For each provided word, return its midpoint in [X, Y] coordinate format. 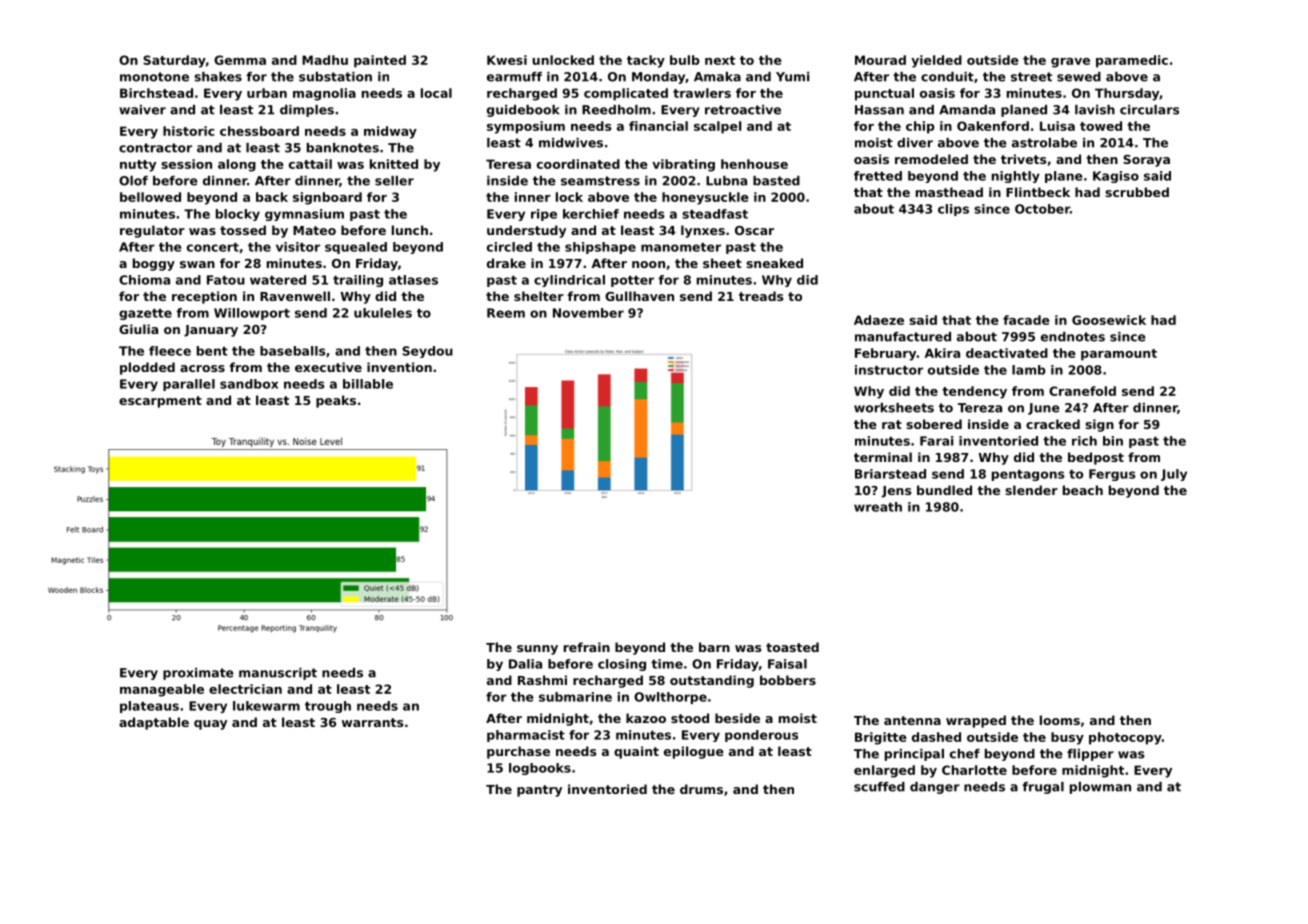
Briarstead [890, 474]
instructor [889, 370]
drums [701, 789]
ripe [544, 215]
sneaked [774, 263]
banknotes [343, 148]
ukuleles [383, 313]
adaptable [154, 723]
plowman [1100, 788]
